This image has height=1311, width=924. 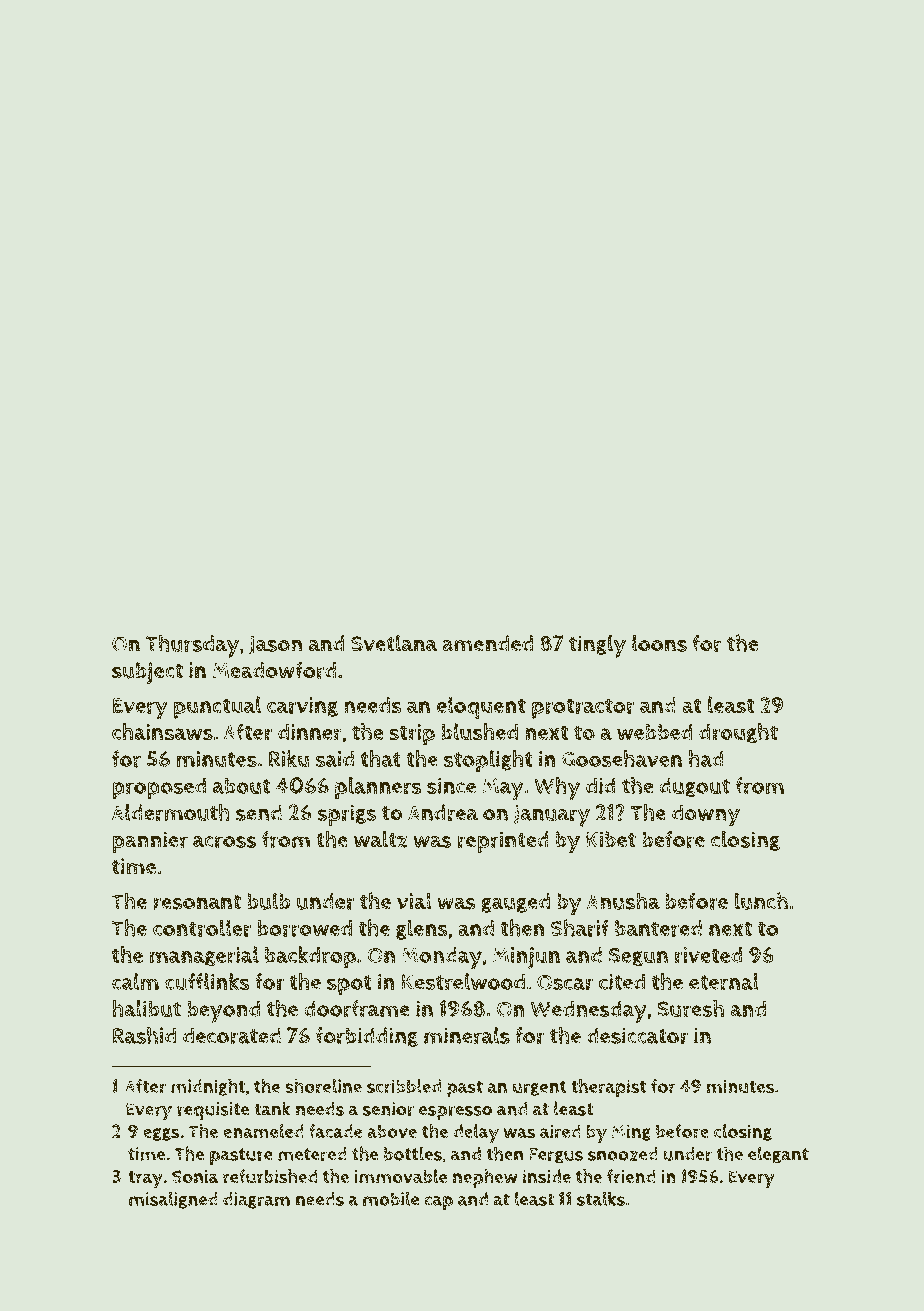 What do you see at coordinates (778, 1155) in the image?
I see `elegant` at bounding box center [778, 1155].
